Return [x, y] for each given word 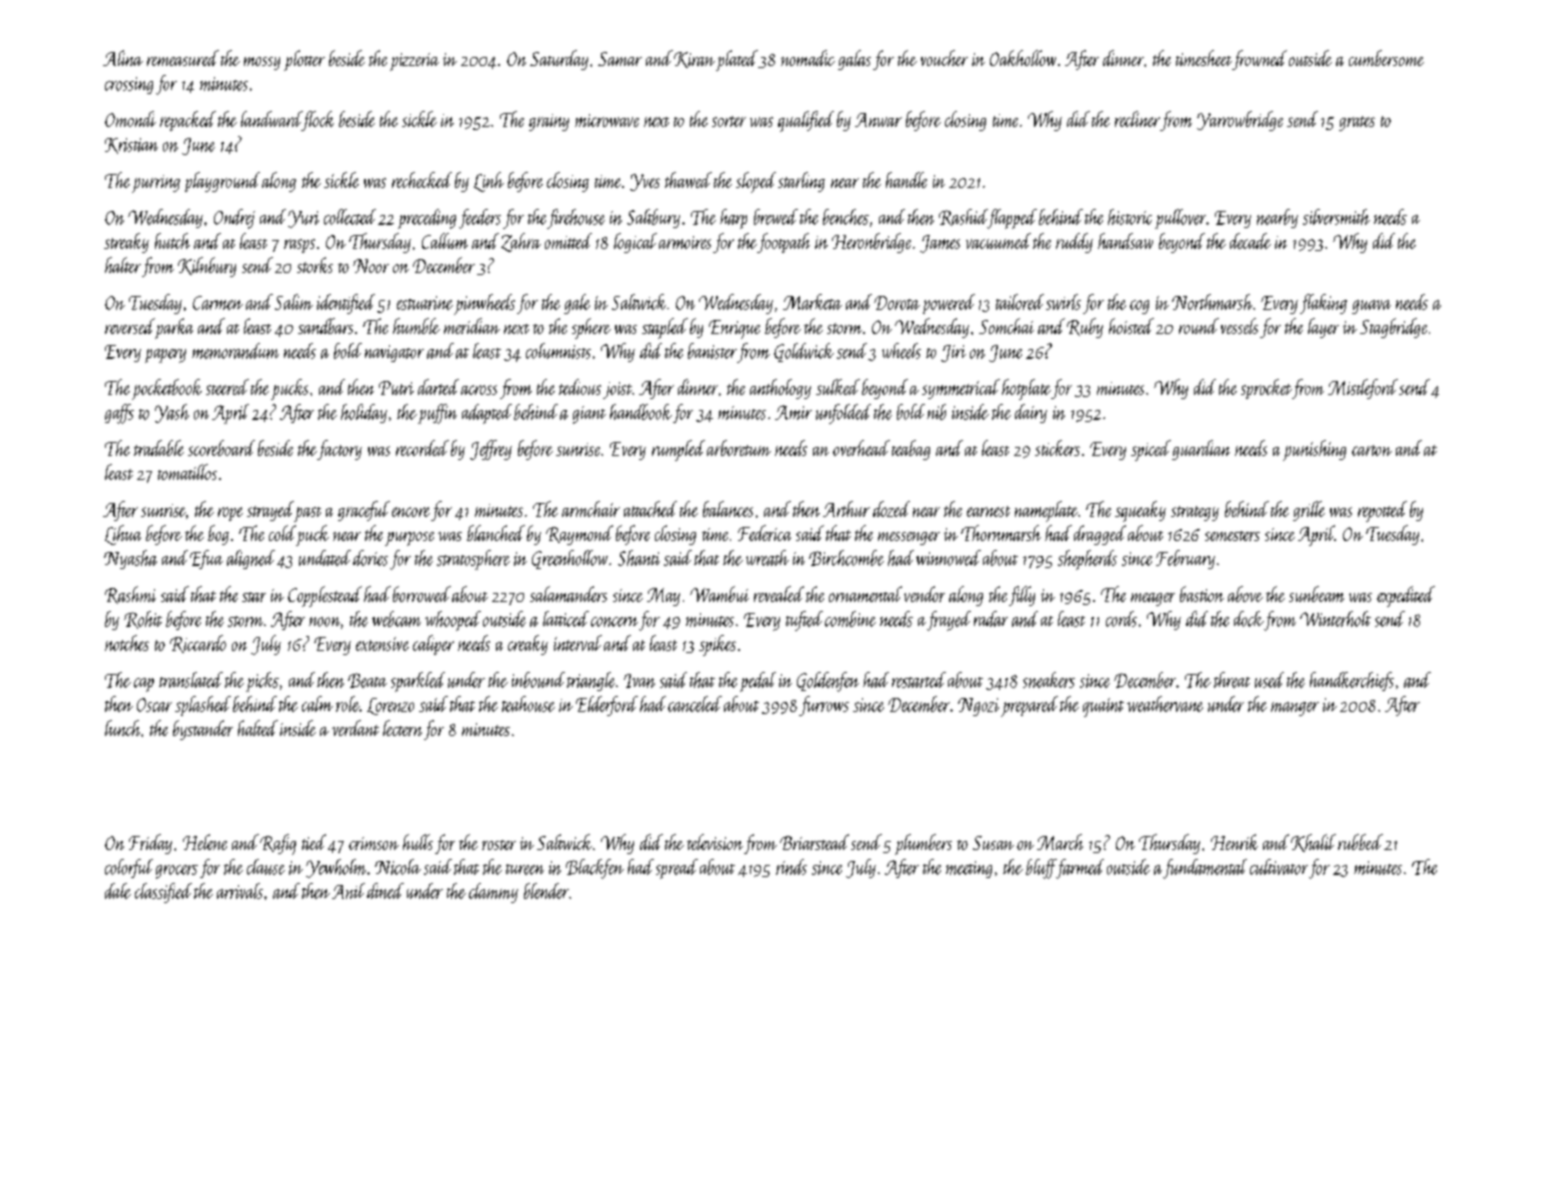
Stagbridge [1393, 328]
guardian [1201, 450]
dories [370, 558]
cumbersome [1386, 58]
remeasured [183, 58]
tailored [1020, 302]
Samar [620, 59]
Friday [150, 844]
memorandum [235, 351]
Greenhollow [570, 559]
